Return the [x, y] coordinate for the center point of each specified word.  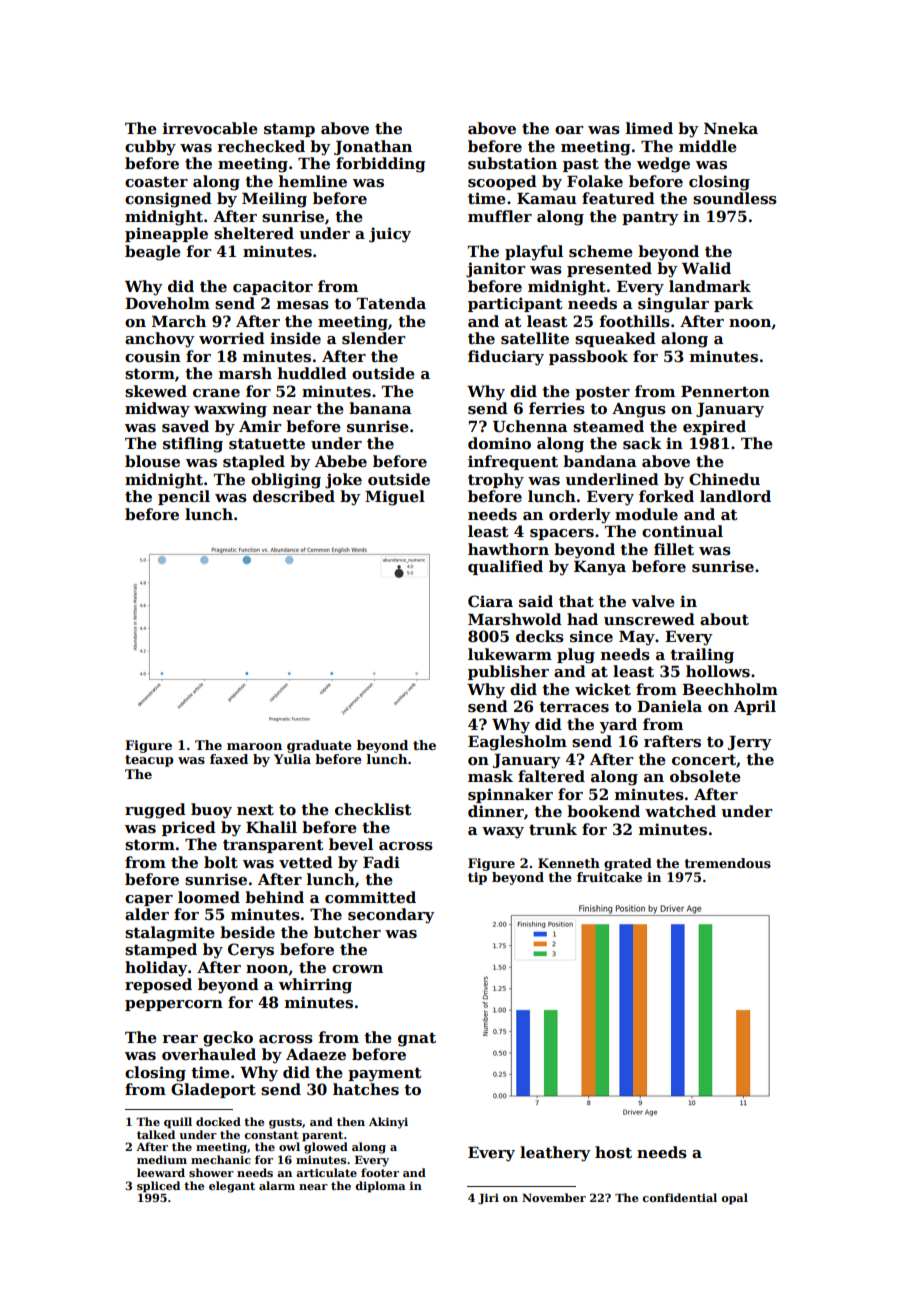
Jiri [488, 1199]
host [613, 1152]
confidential [679, 1197]
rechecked [261, 146]
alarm [277, 1185]
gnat [417, 1039]
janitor [496, 270]
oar [569, 130]
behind [274, 897]
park [733, 304]
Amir [260, 426]
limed [649, 128]
